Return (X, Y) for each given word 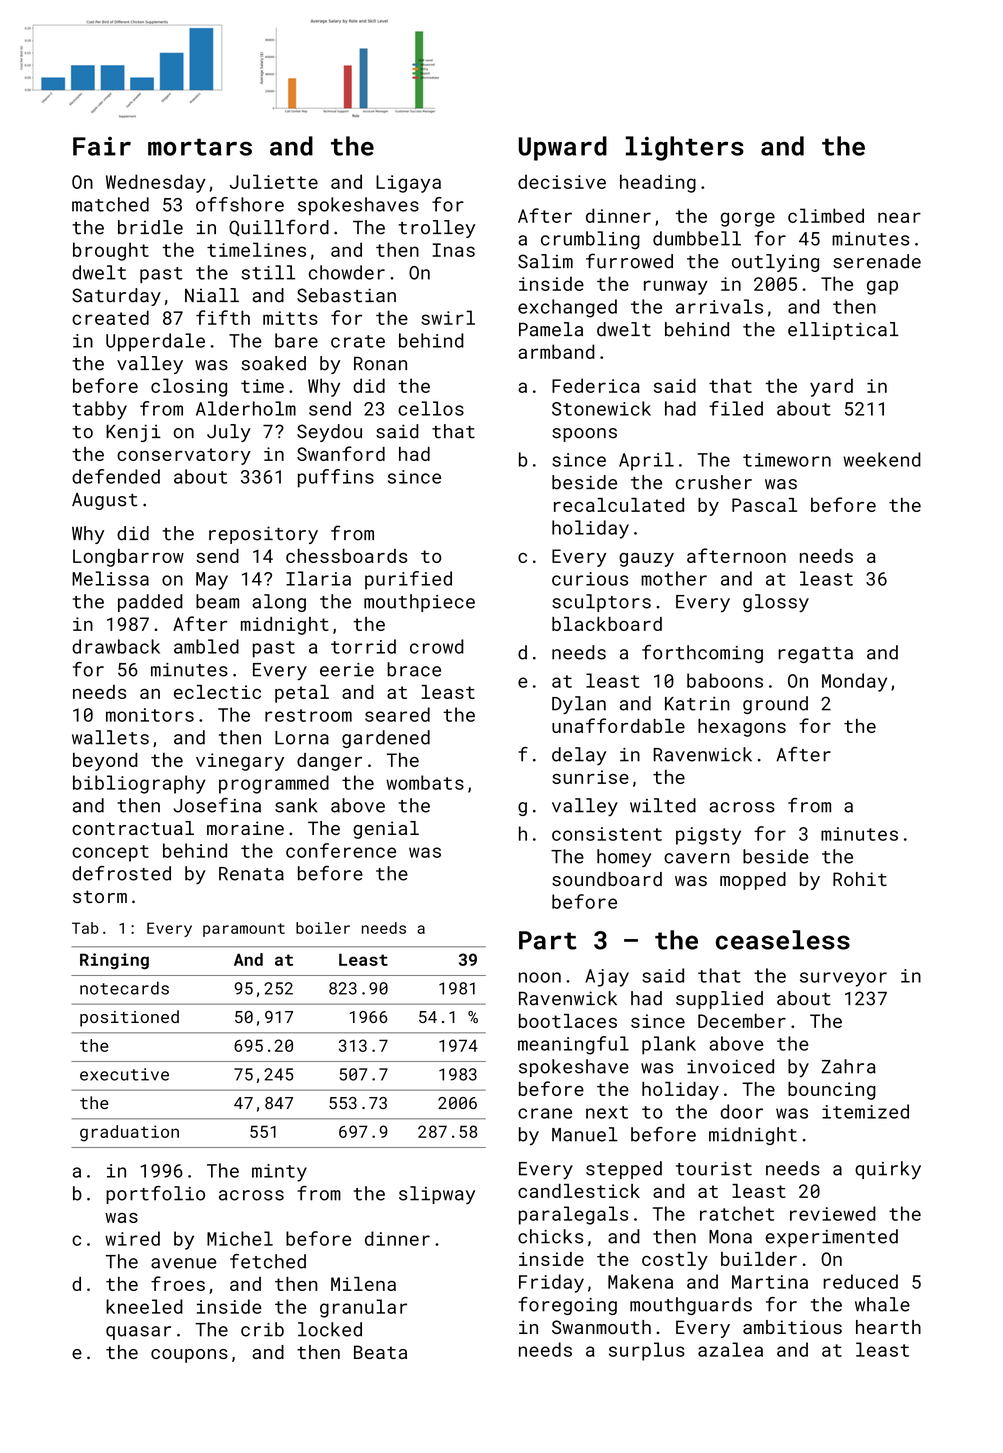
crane (545, 1113)
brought (111, 251)
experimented (831, 1238)
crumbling (590, 240)
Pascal (764, 505)
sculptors (601, 603)
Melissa (110, 578)
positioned (129, 1018)
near (899, 217)
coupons (189, 1356)
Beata (380, 1352)
